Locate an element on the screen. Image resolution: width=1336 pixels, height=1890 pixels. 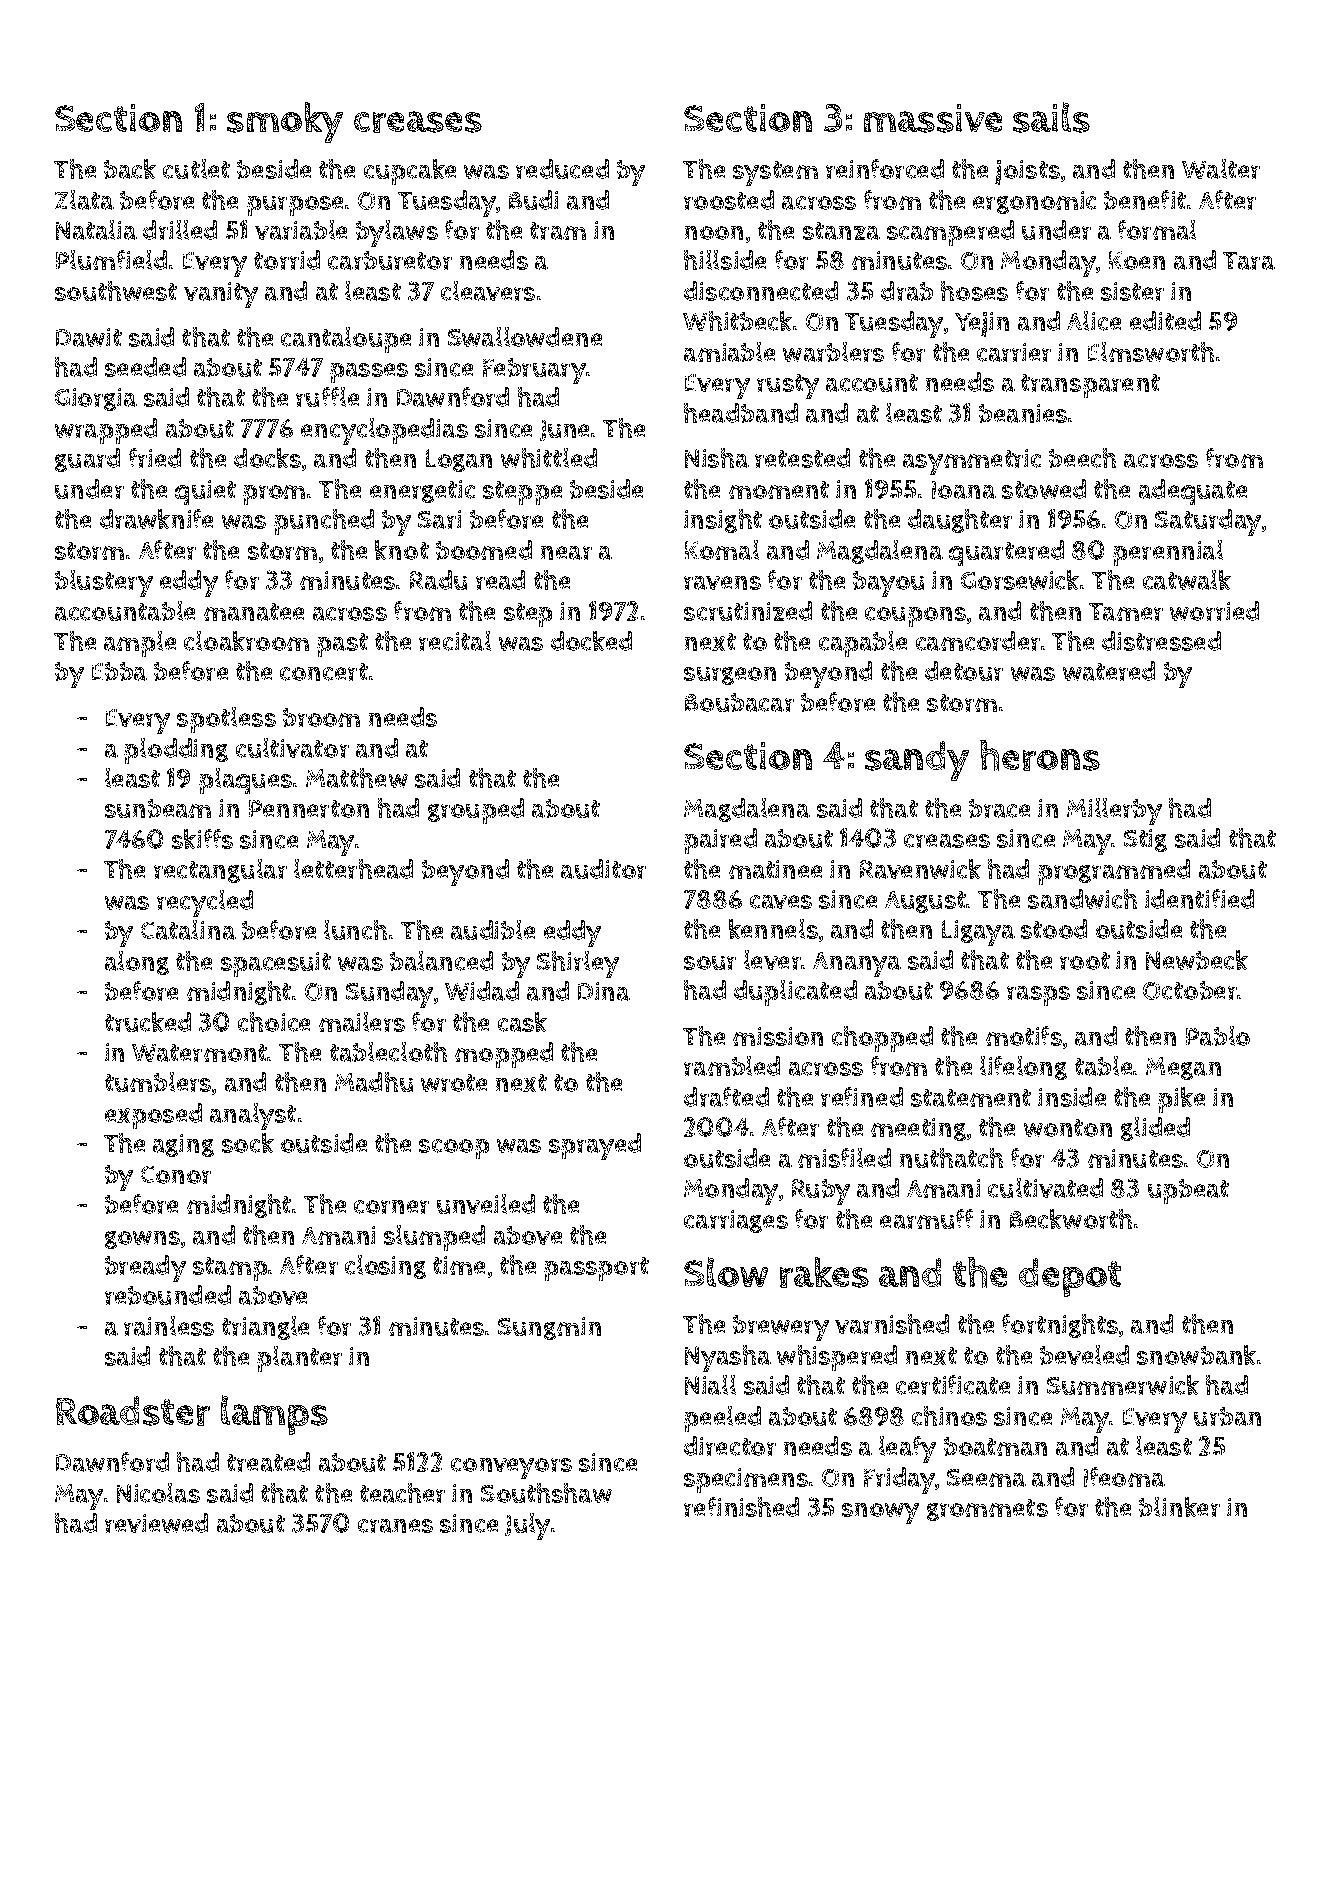
auditor is located at coordinates (603, 869).
